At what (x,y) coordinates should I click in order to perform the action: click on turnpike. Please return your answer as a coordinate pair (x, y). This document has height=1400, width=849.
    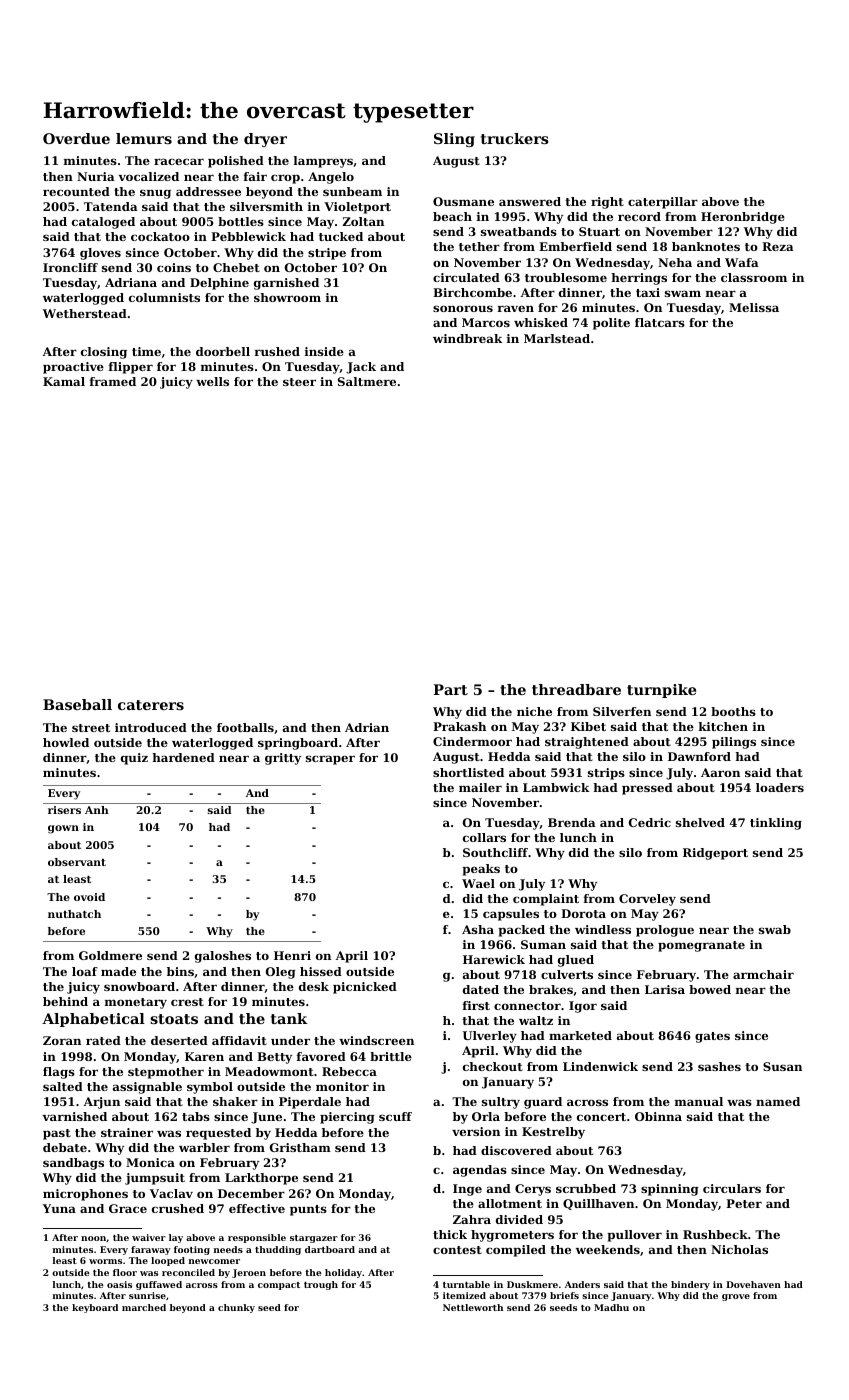
    Looking at the image, I should click on (661, 691).
